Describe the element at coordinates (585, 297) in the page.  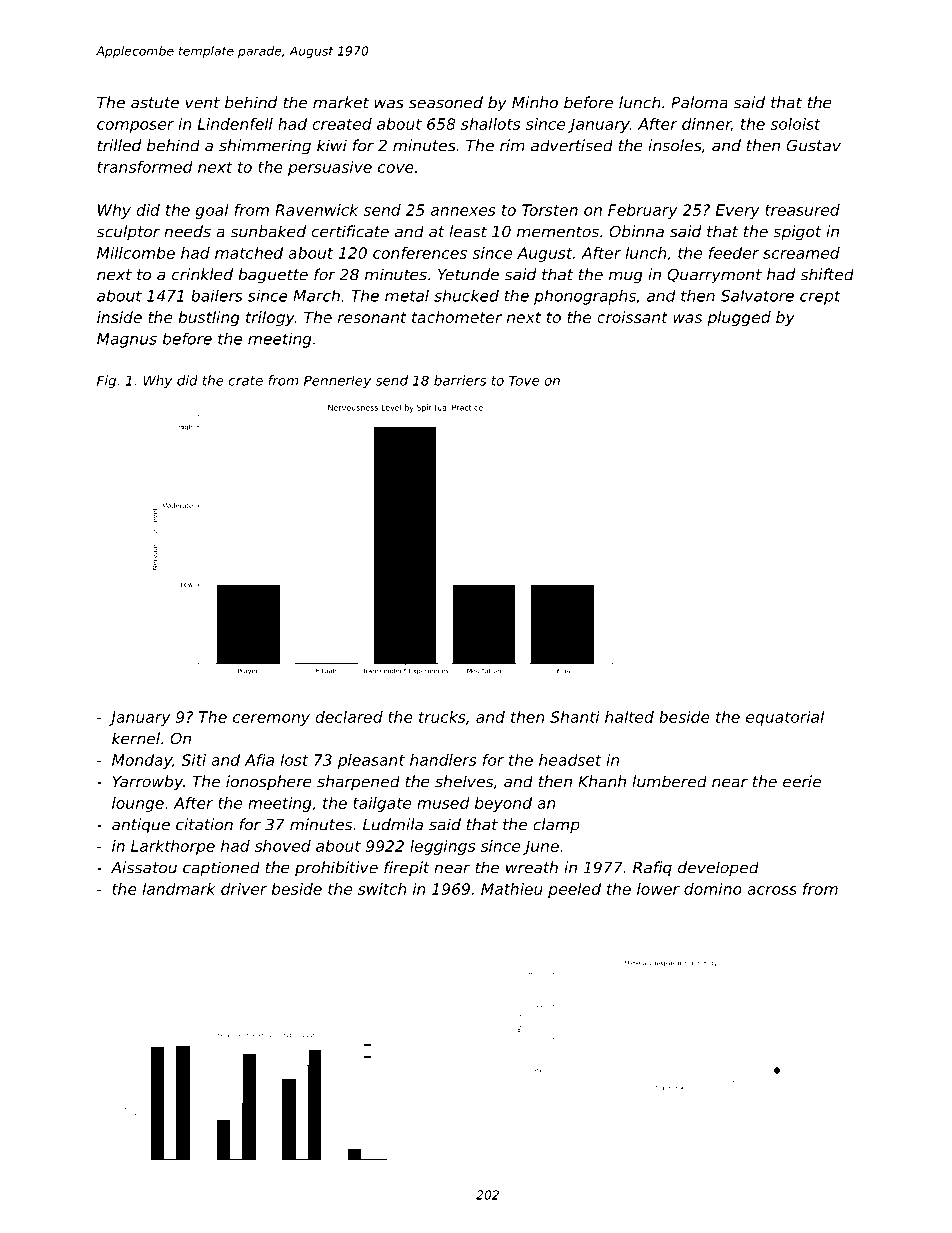
I see `phonographs` at that location.
